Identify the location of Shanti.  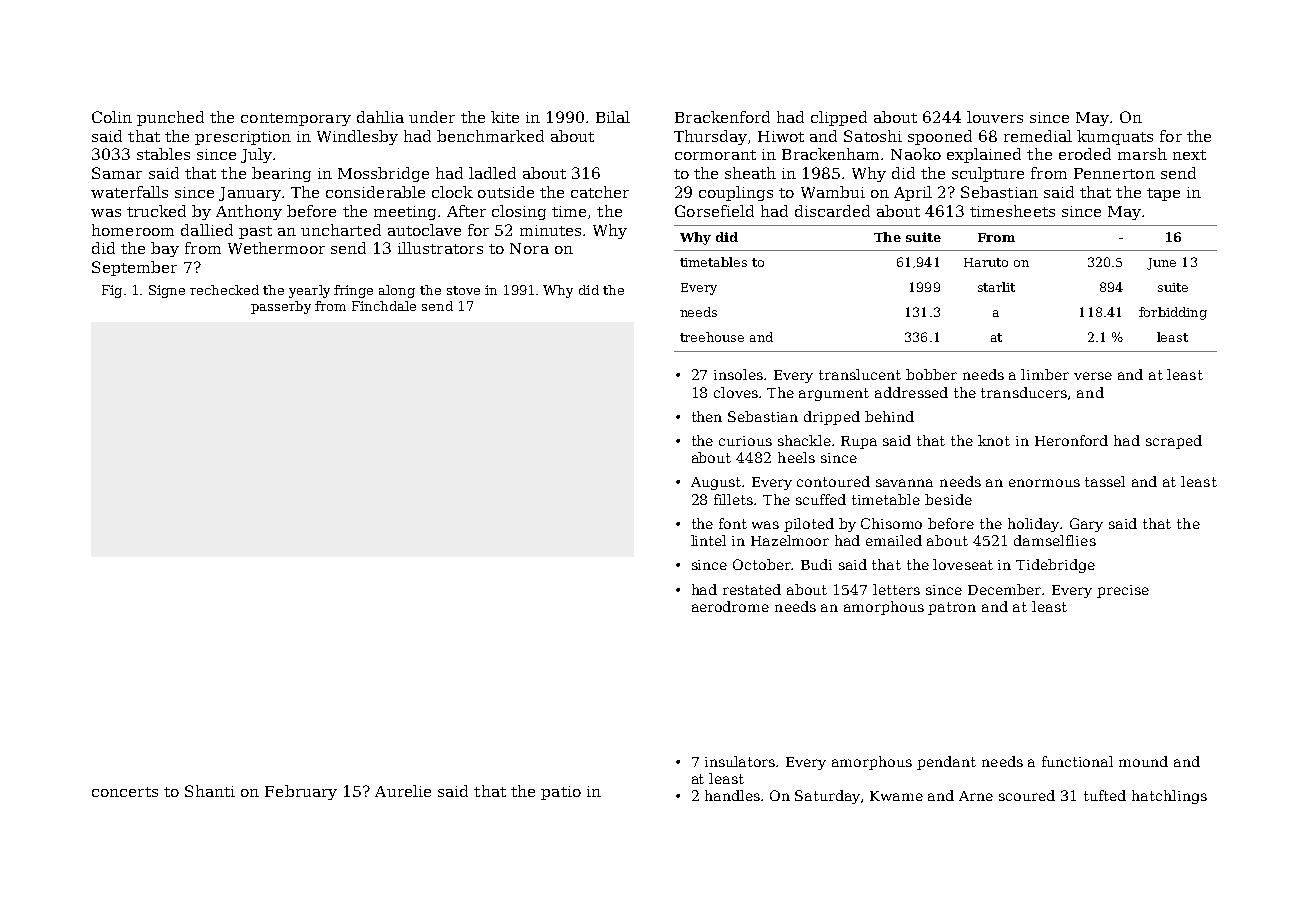
(210, 791).
